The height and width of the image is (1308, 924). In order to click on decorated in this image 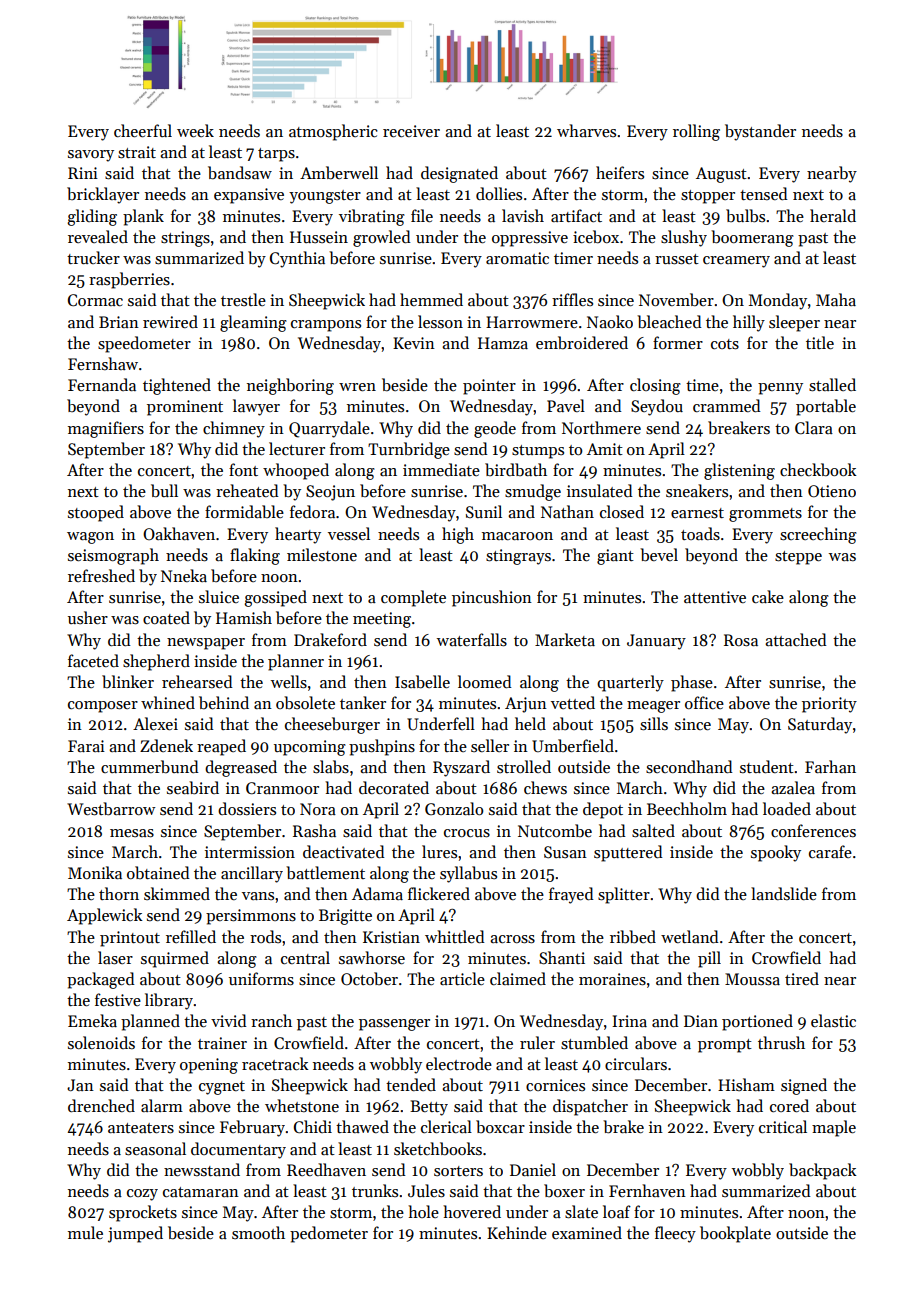, I will do `click(394, 787)`.
